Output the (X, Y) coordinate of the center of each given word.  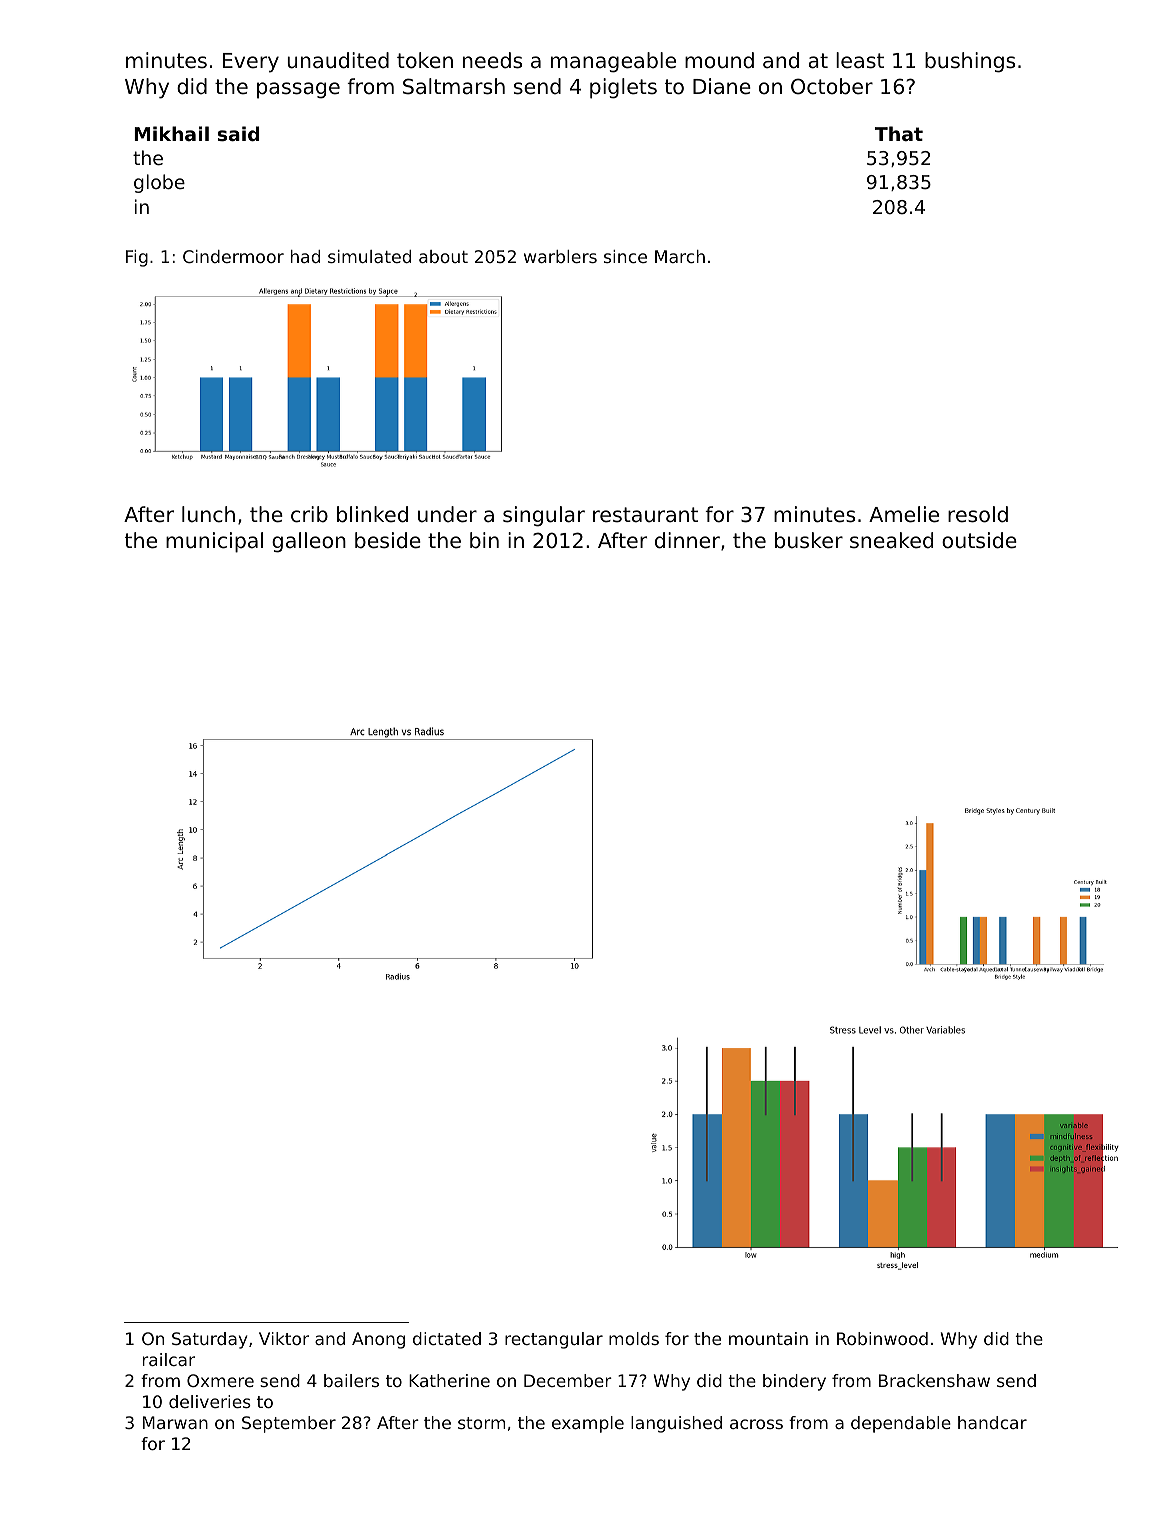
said (238, 134)
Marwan (175, 1422)
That (899, 133)
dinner (687, 540)
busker (809, 540)
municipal (214, 542)
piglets (623, 88)
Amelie (904, 514)
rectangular (554, 1340)
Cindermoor (233, 256)
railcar (169, 1359)
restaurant (645, 515)
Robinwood (882, 1338)
